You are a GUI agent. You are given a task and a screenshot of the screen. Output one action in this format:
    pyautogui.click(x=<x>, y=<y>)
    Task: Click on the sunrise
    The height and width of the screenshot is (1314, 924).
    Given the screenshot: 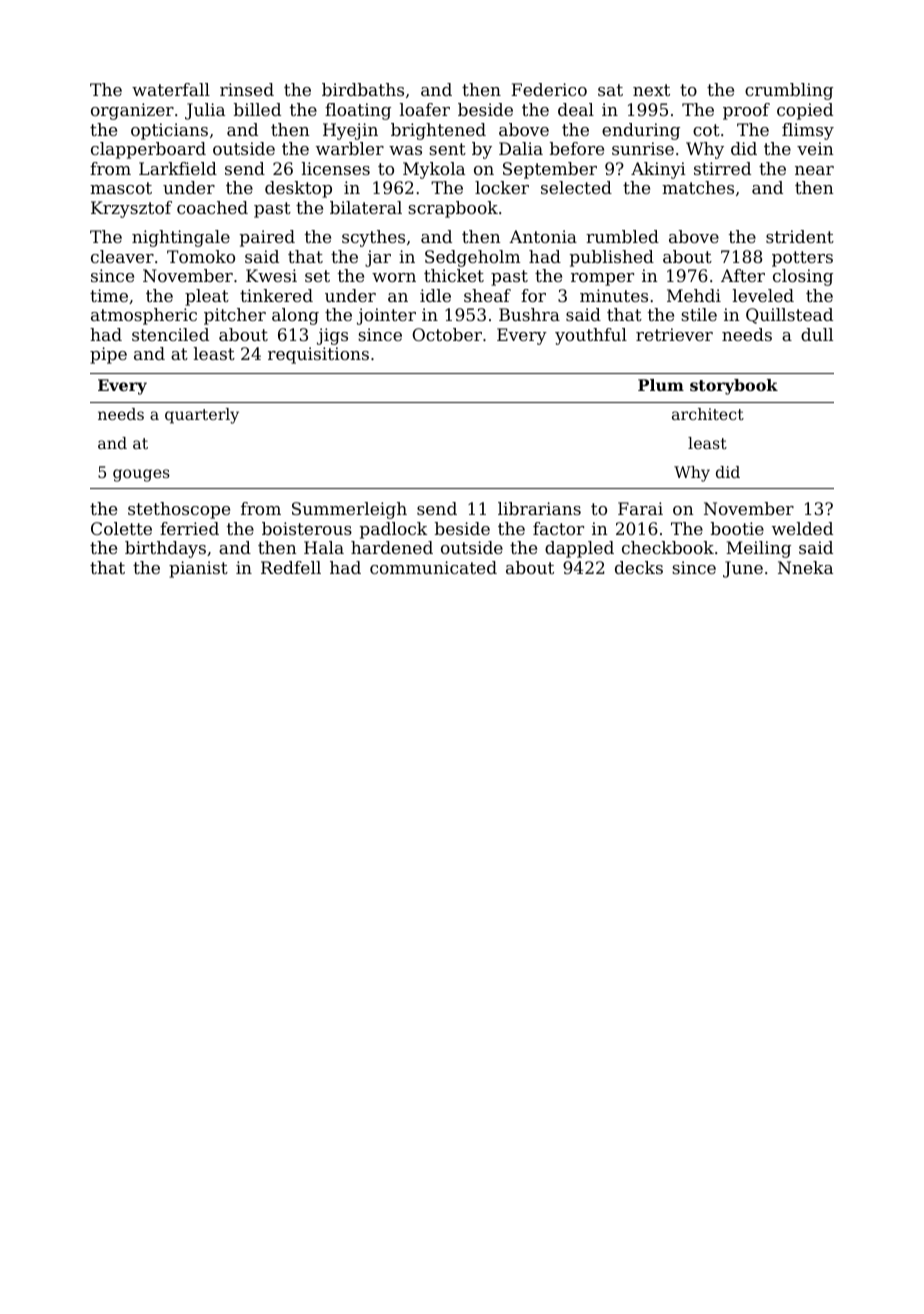 What is the action you would take?
    pyautogui.click(x=643, y=148)
